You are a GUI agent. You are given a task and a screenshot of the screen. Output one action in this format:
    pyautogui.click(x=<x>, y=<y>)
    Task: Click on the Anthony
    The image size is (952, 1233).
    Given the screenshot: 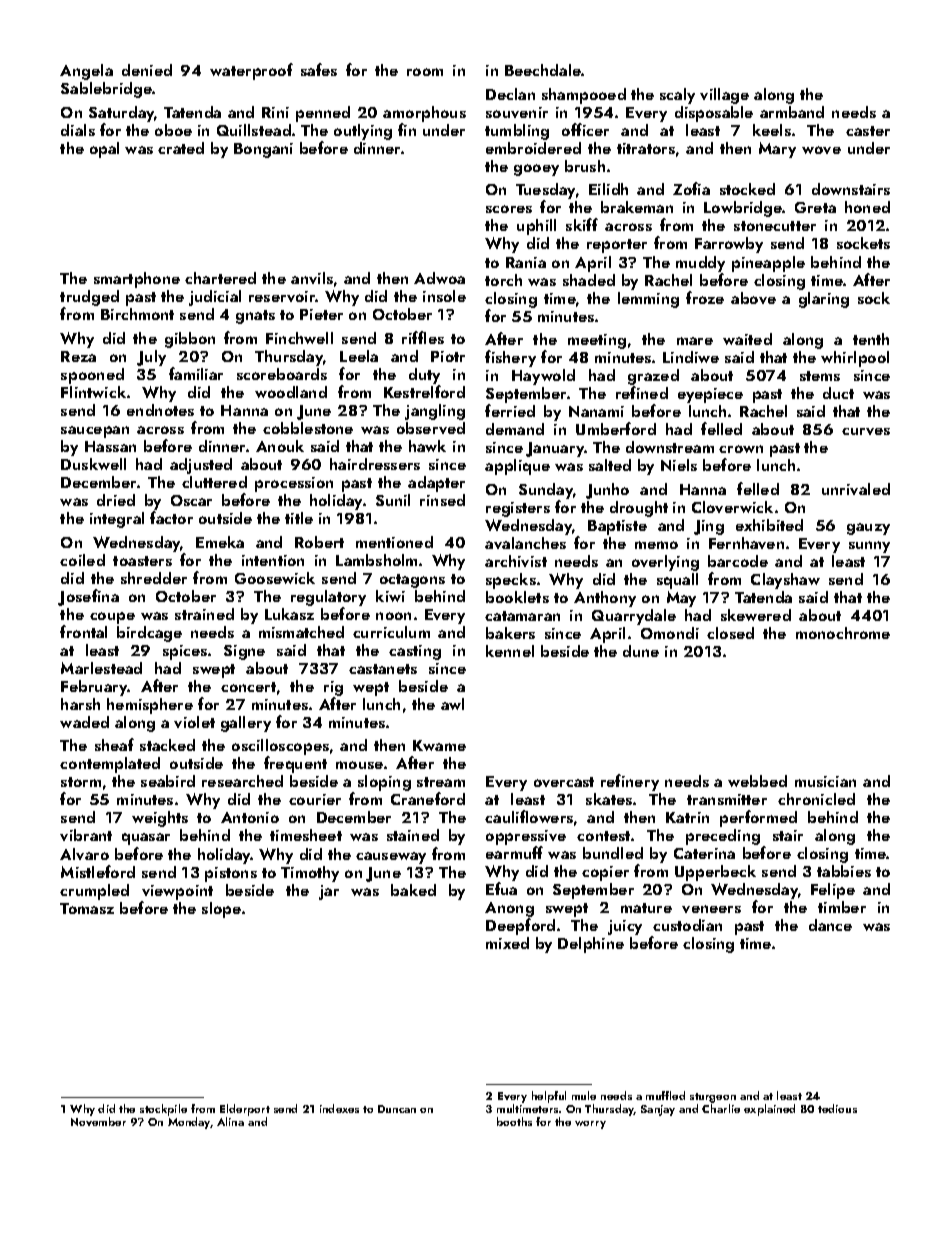 What is the action you would take?
    pyautogui.click(x=605, y=599)
